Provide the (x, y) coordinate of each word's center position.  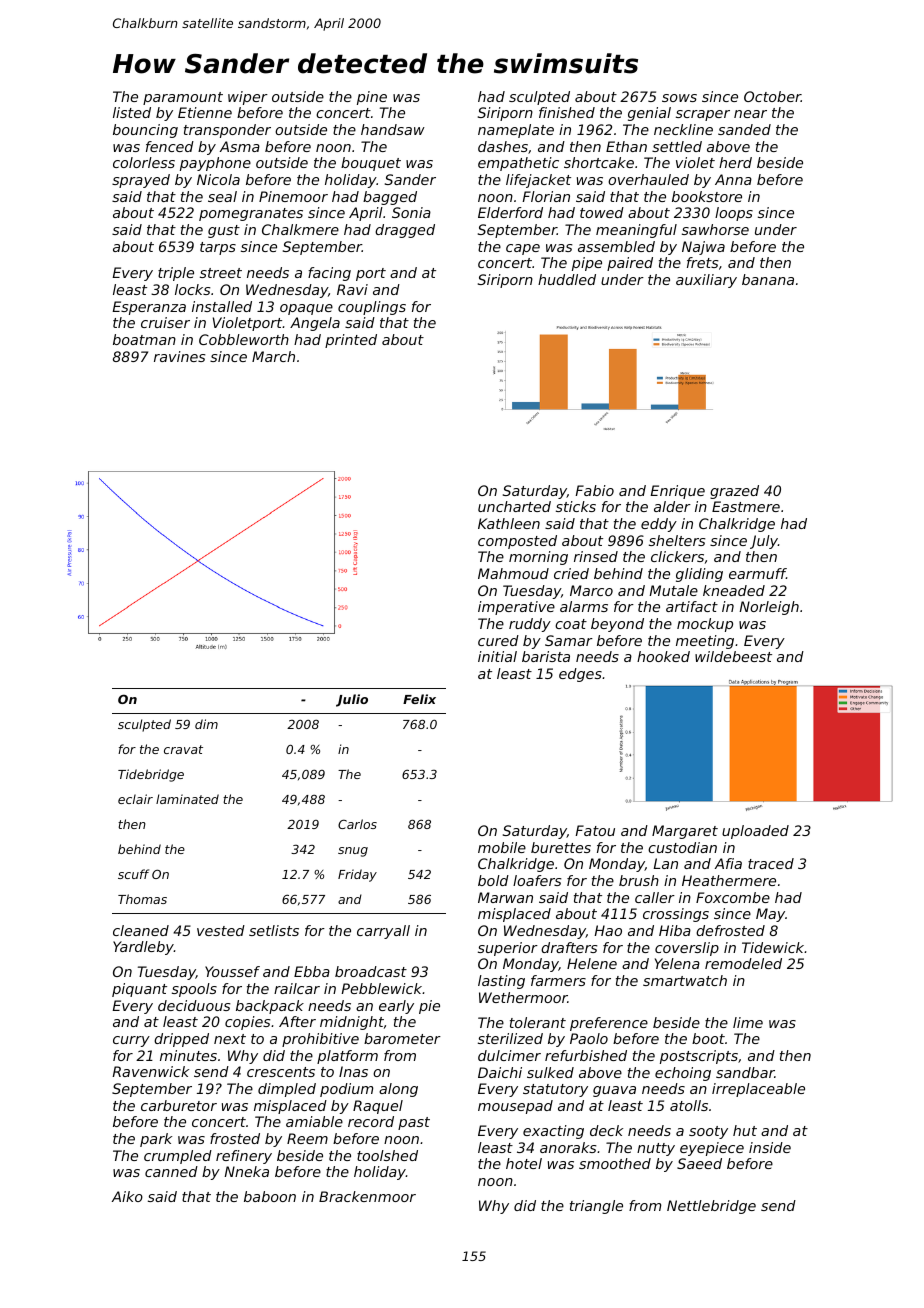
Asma (240, 146)
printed (351, 341)
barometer (402, 1038)
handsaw (393, 129)
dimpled (287, 1090)
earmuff (757, 573)
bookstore (707, 196)
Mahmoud (513, 573)
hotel (524, 1163)
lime (748, 1022)
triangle (596, 1207)
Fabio (594, 490)
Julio (352, 700)
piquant (139, 990)
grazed (734, 492)
